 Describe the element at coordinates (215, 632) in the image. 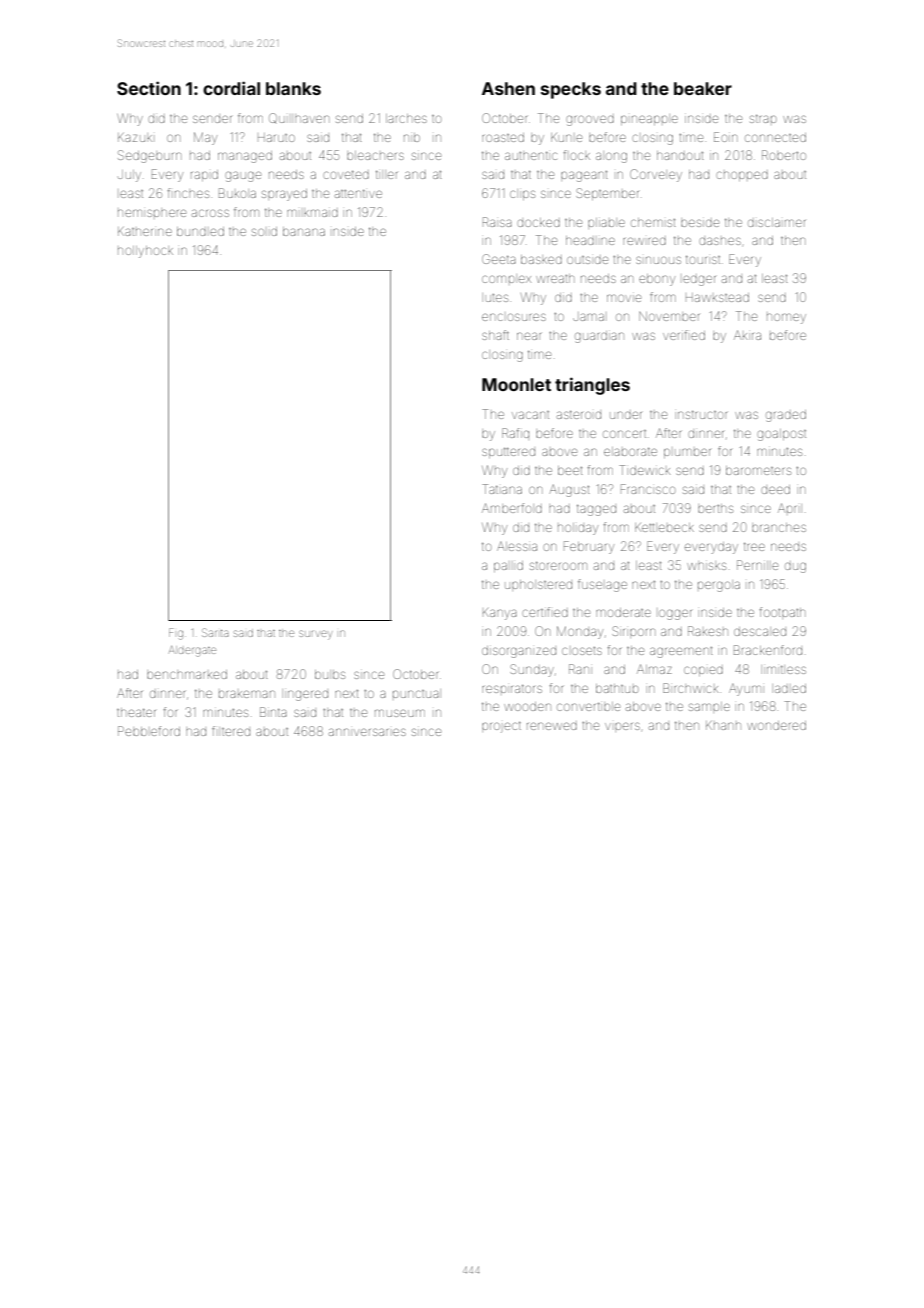

I see `Sarita` at that location.
